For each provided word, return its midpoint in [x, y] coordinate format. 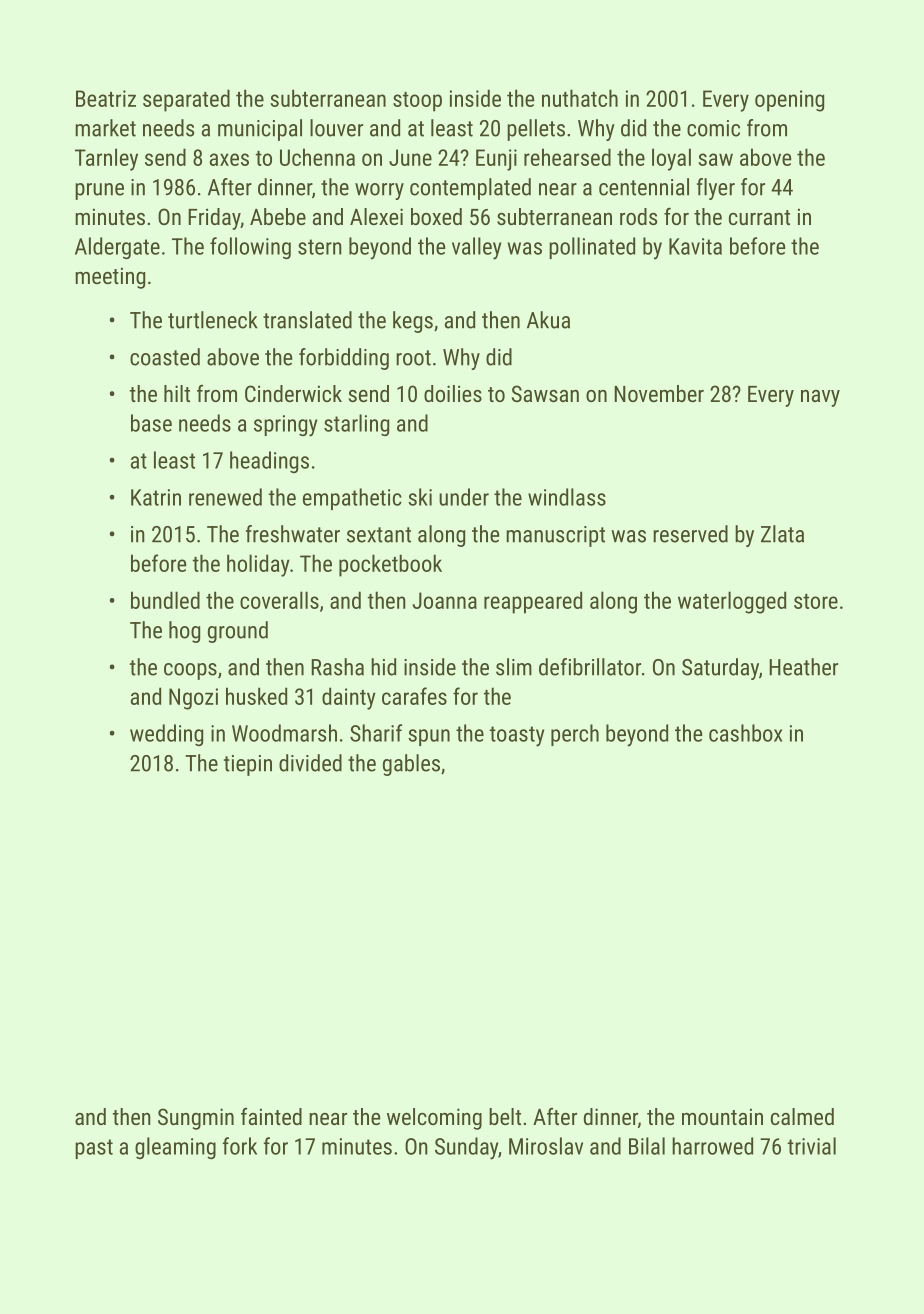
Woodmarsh [284, 733]
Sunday [466, 1148]
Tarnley [106, 159]
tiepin [248, 765]
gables [411, 765]
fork [240, 1146]
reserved [690, 534]
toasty [517, 736]
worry [379, 191]
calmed [802, 1116]
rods [638, 216]
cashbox [745, 733]
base [151, 423]
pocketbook [390, 565]
